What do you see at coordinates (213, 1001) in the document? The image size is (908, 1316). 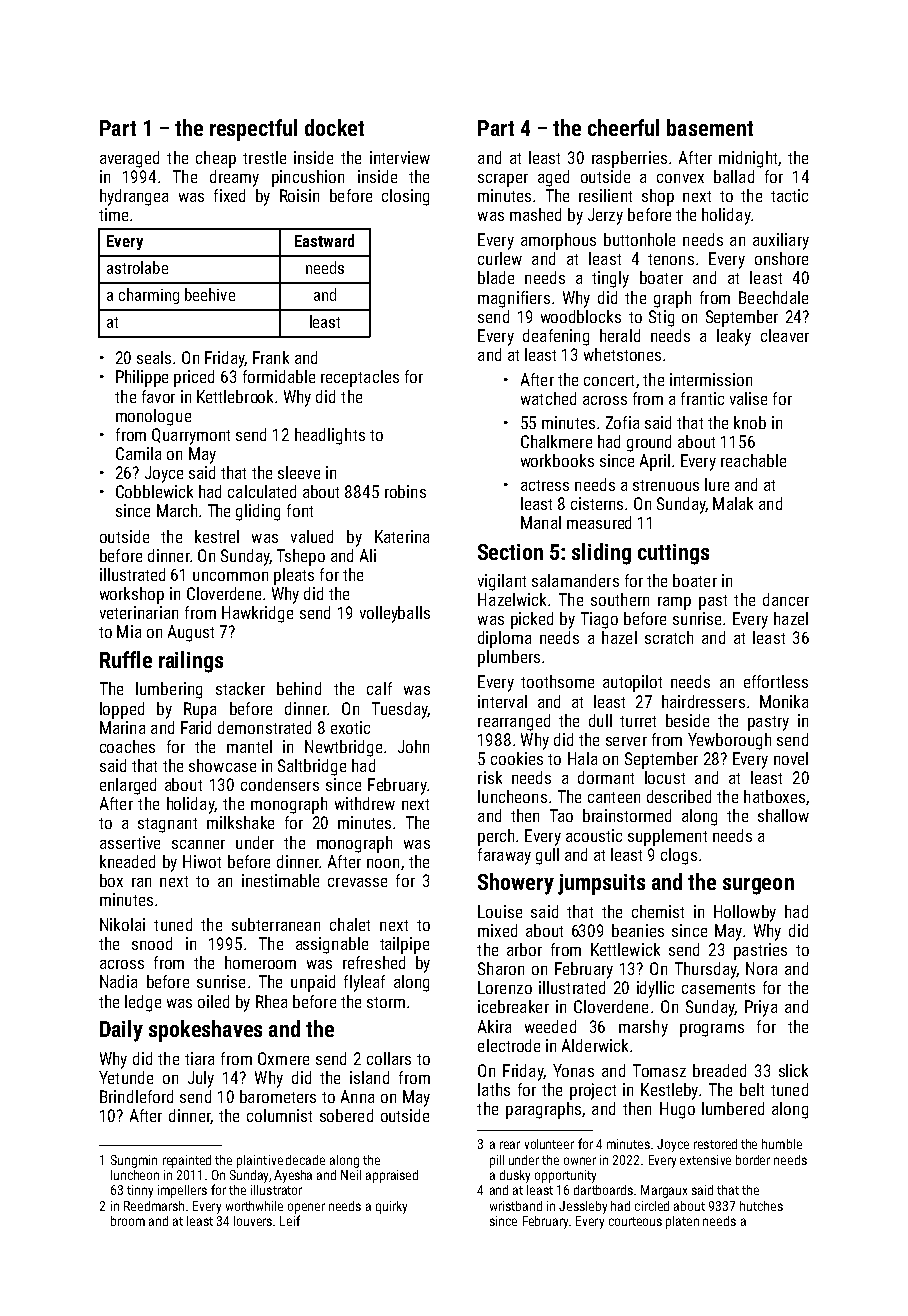 I see `oiled` at bounding box center [213, 1001].
